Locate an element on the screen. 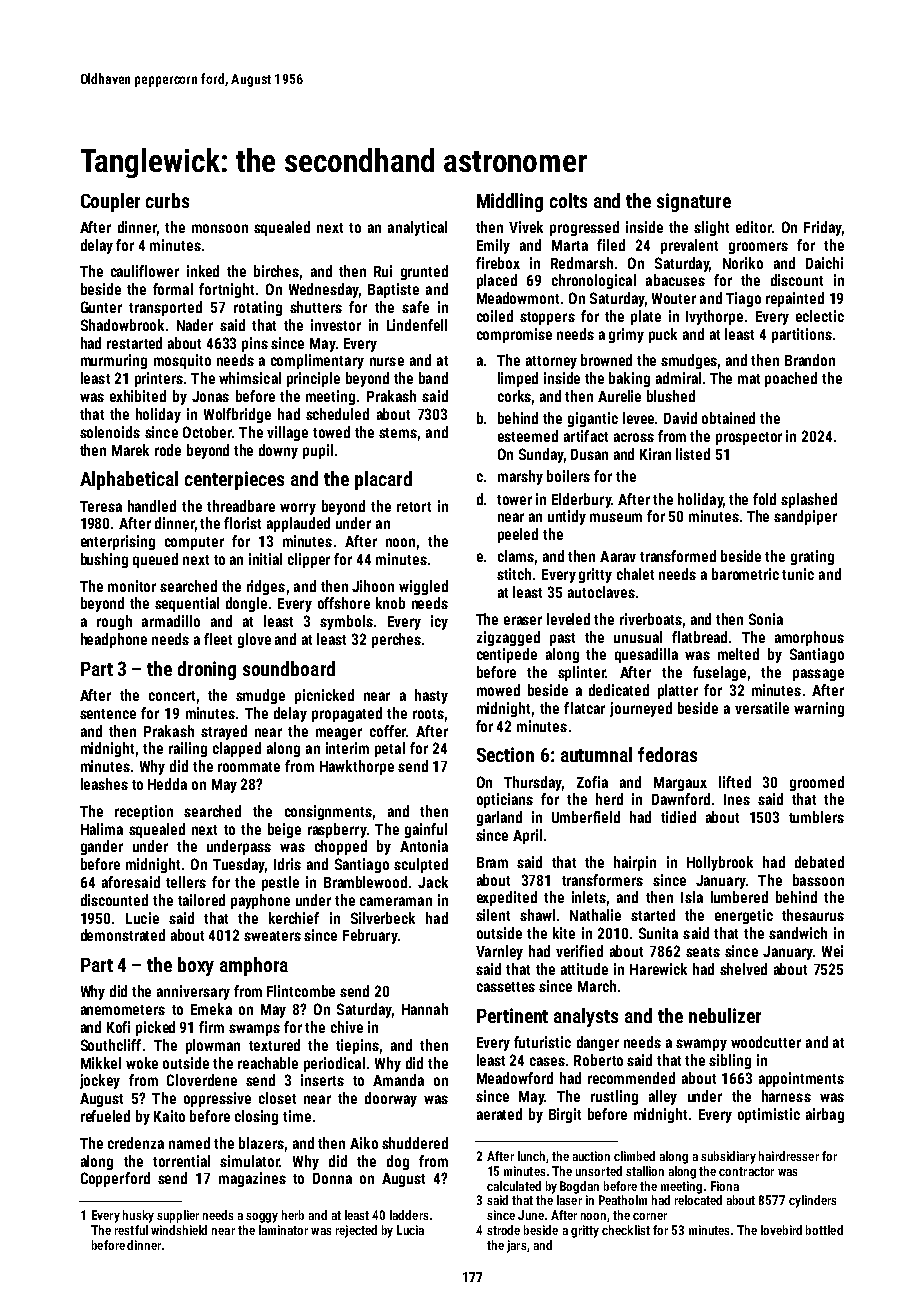  Middling is located at coordinates (510, 202).
